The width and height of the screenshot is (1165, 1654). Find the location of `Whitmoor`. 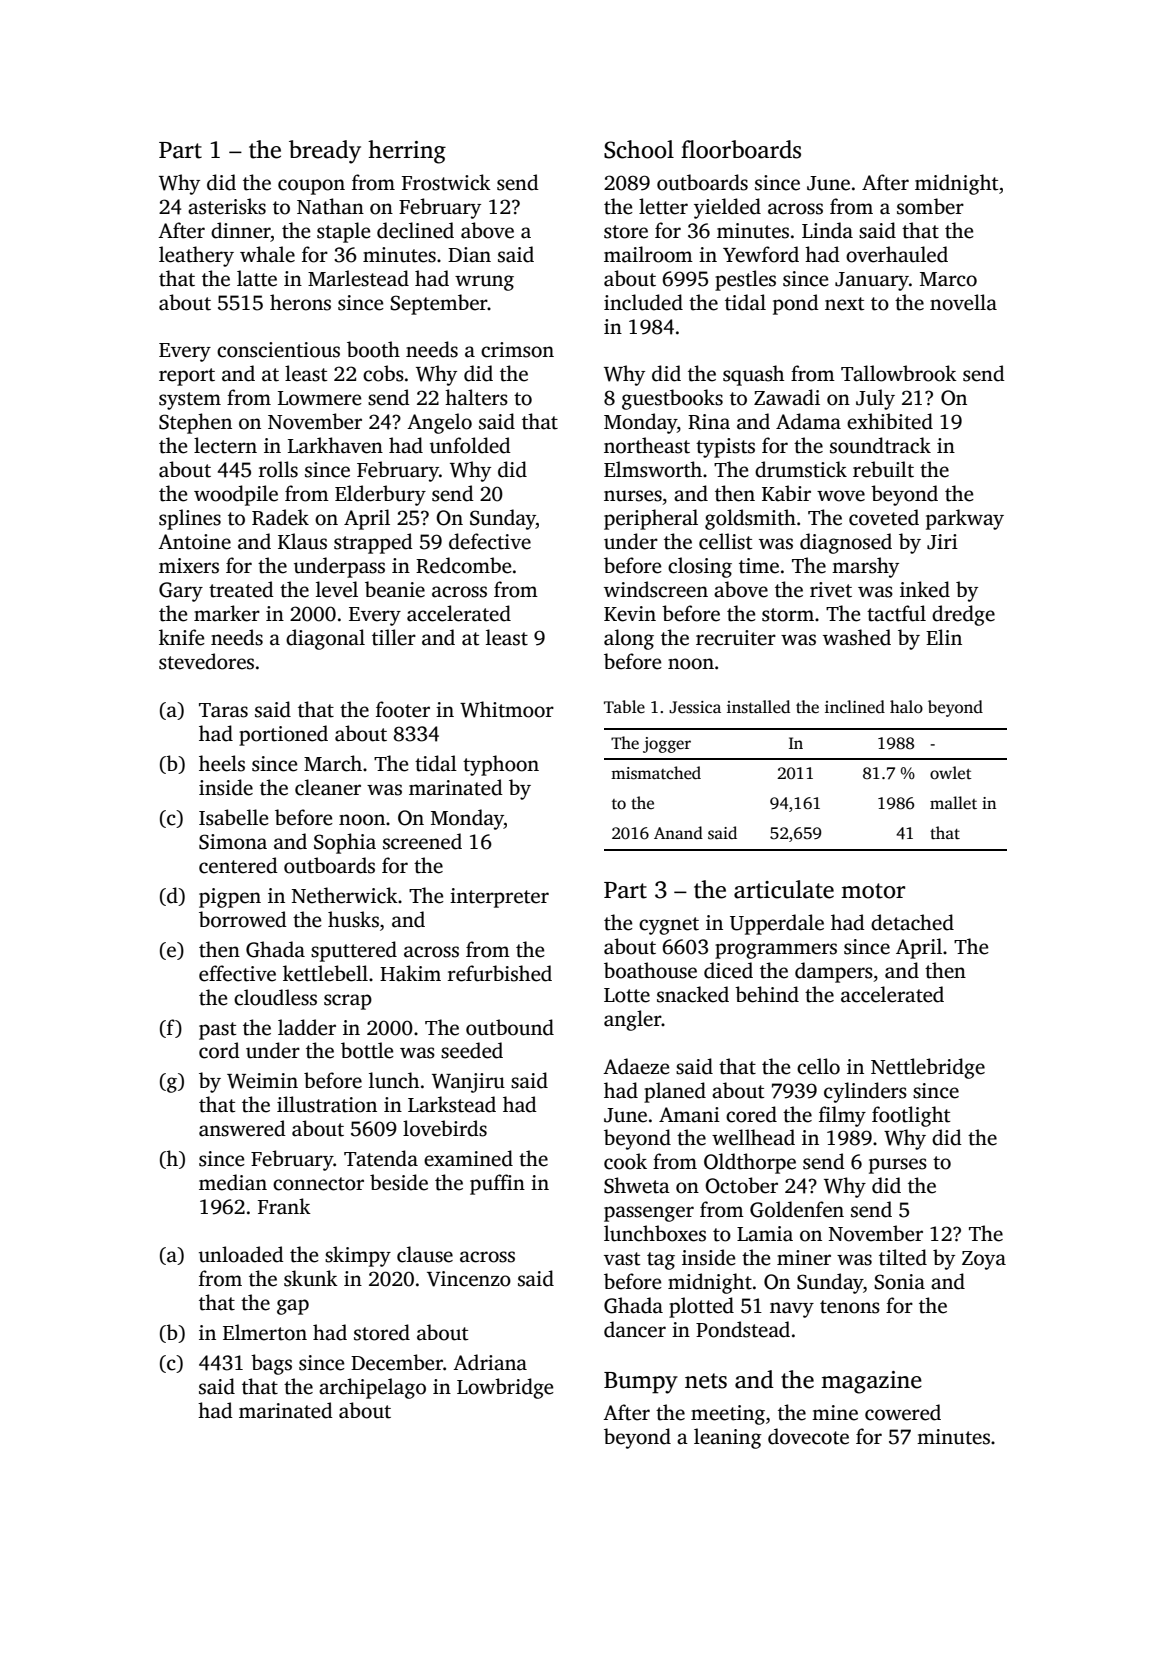

Whitmoor is located at coordinates (507, 709).
